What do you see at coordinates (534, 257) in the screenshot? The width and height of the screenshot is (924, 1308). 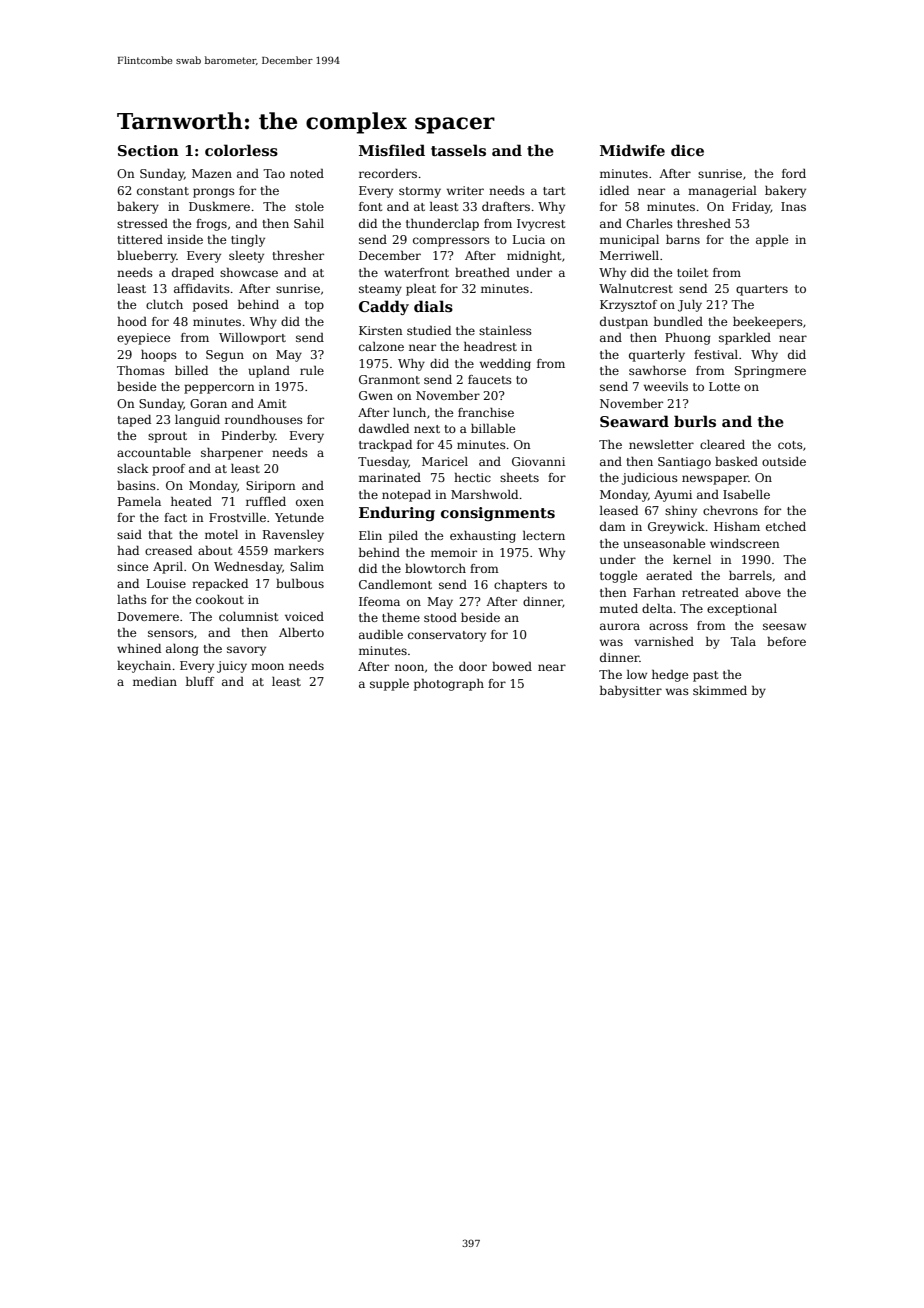 I see `midnight` at bounding box center [534, 257].
